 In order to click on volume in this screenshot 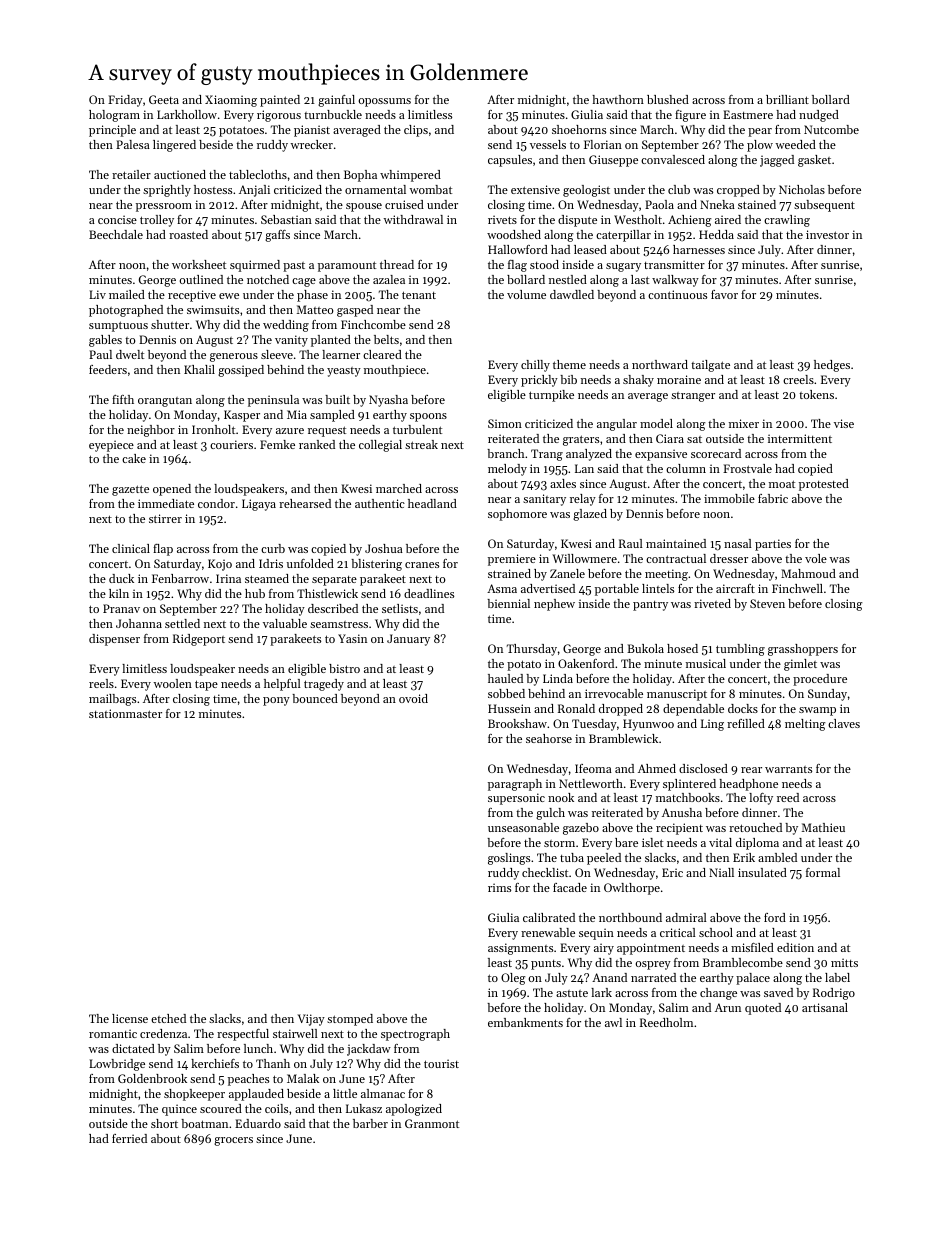, I will do `click(526, 294)`.
